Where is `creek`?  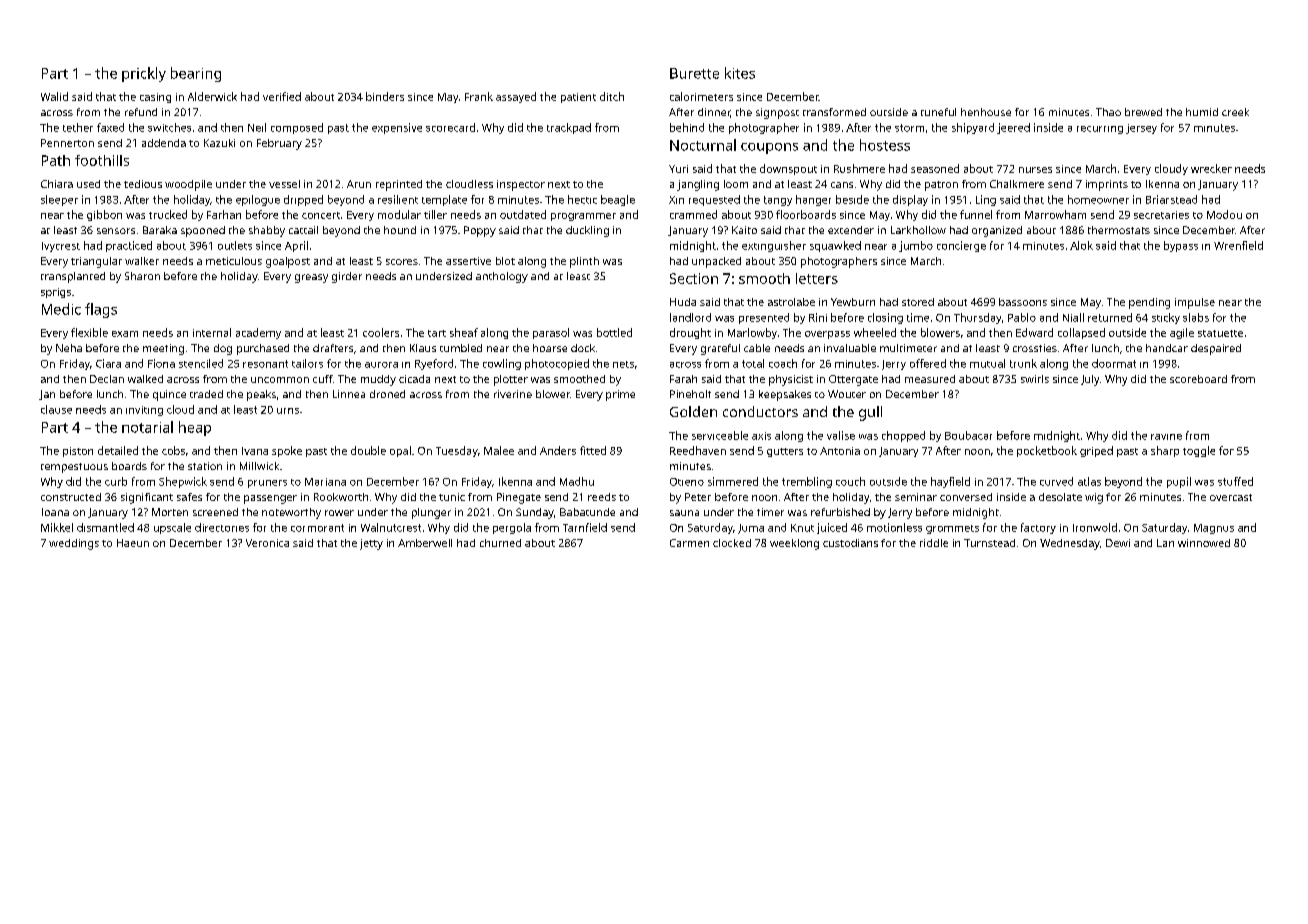
creek is located at coordinates (1235, 112).
